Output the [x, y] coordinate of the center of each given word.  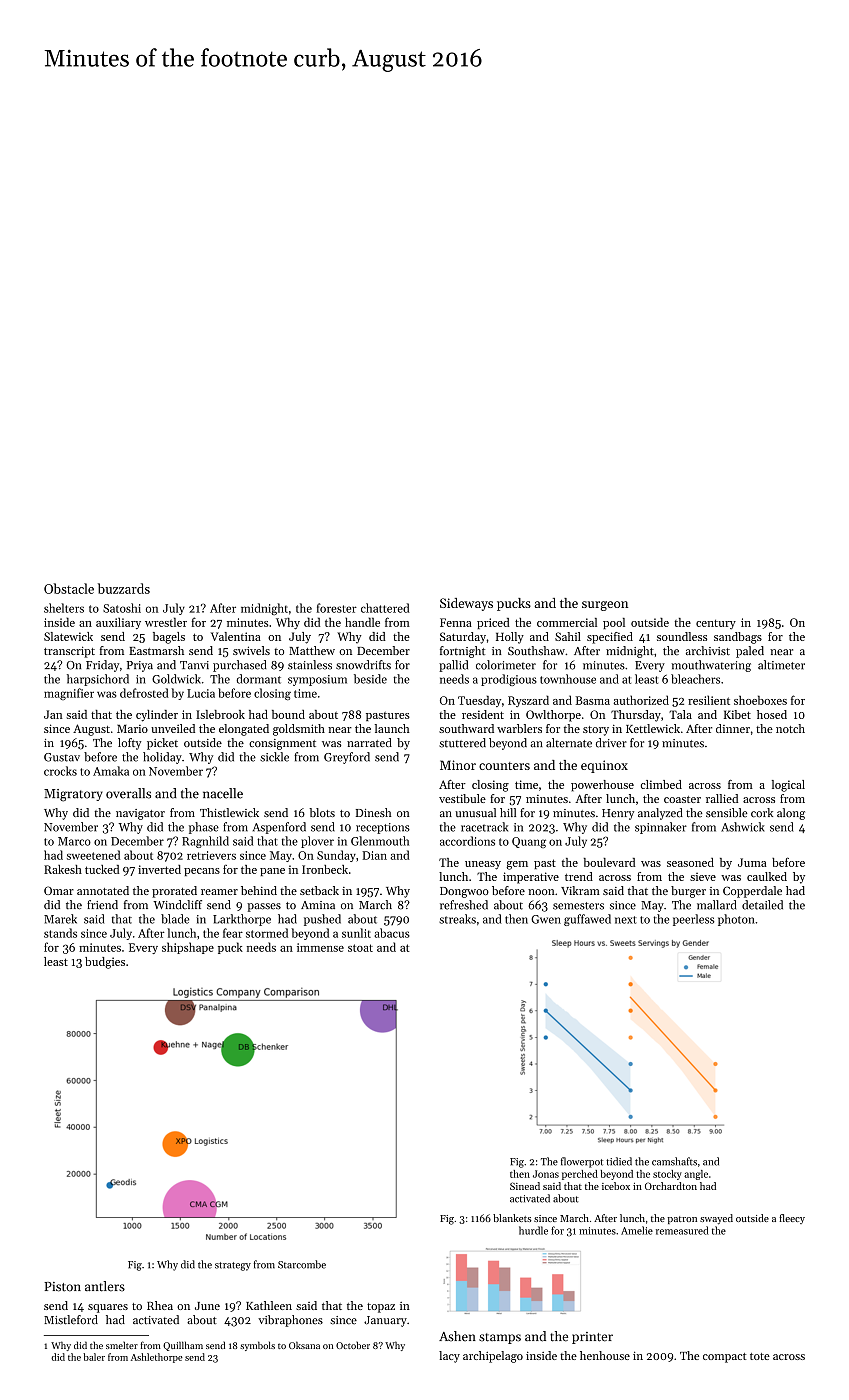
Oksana [304, 1345]
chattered [385, 608]
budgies [105, 963]
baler [94, 1357]
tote [760, 1356]
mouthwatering [711, 666]
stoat [360, 948]
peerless [693, 920]
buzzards [124, 588]
